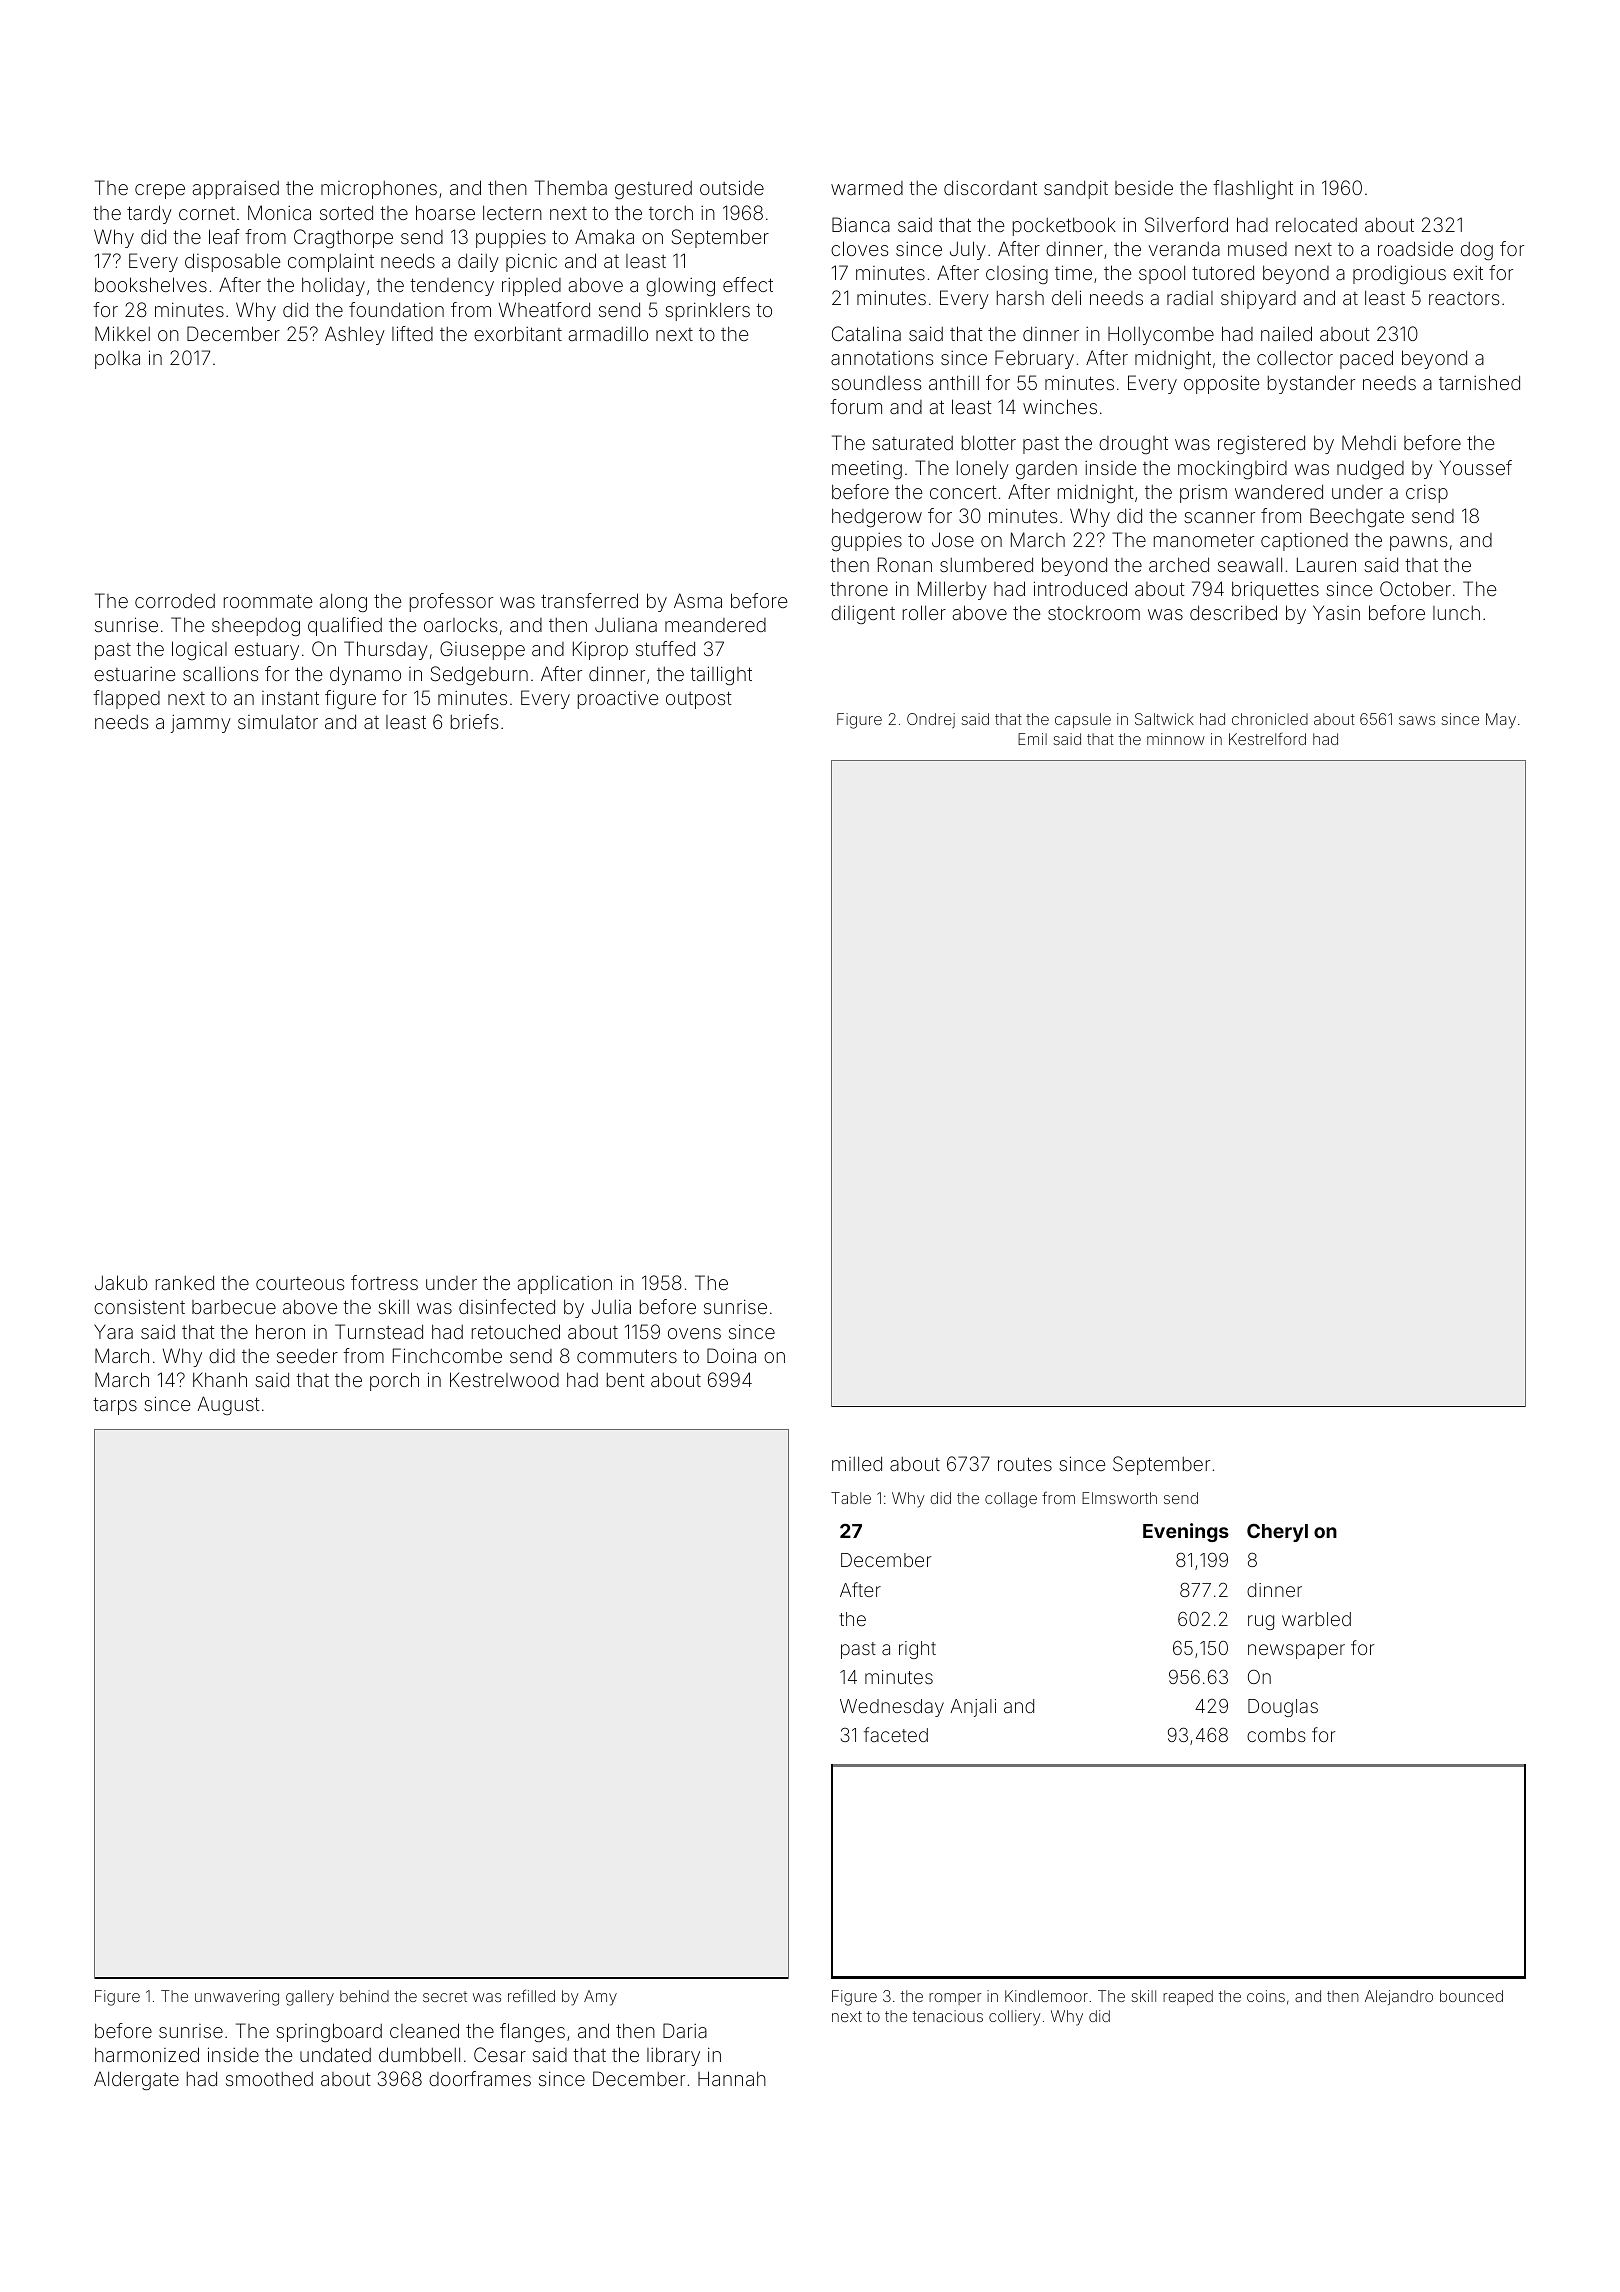  Describe the element at coordinates (565, 1284) in the document. I see `application` at that location.
